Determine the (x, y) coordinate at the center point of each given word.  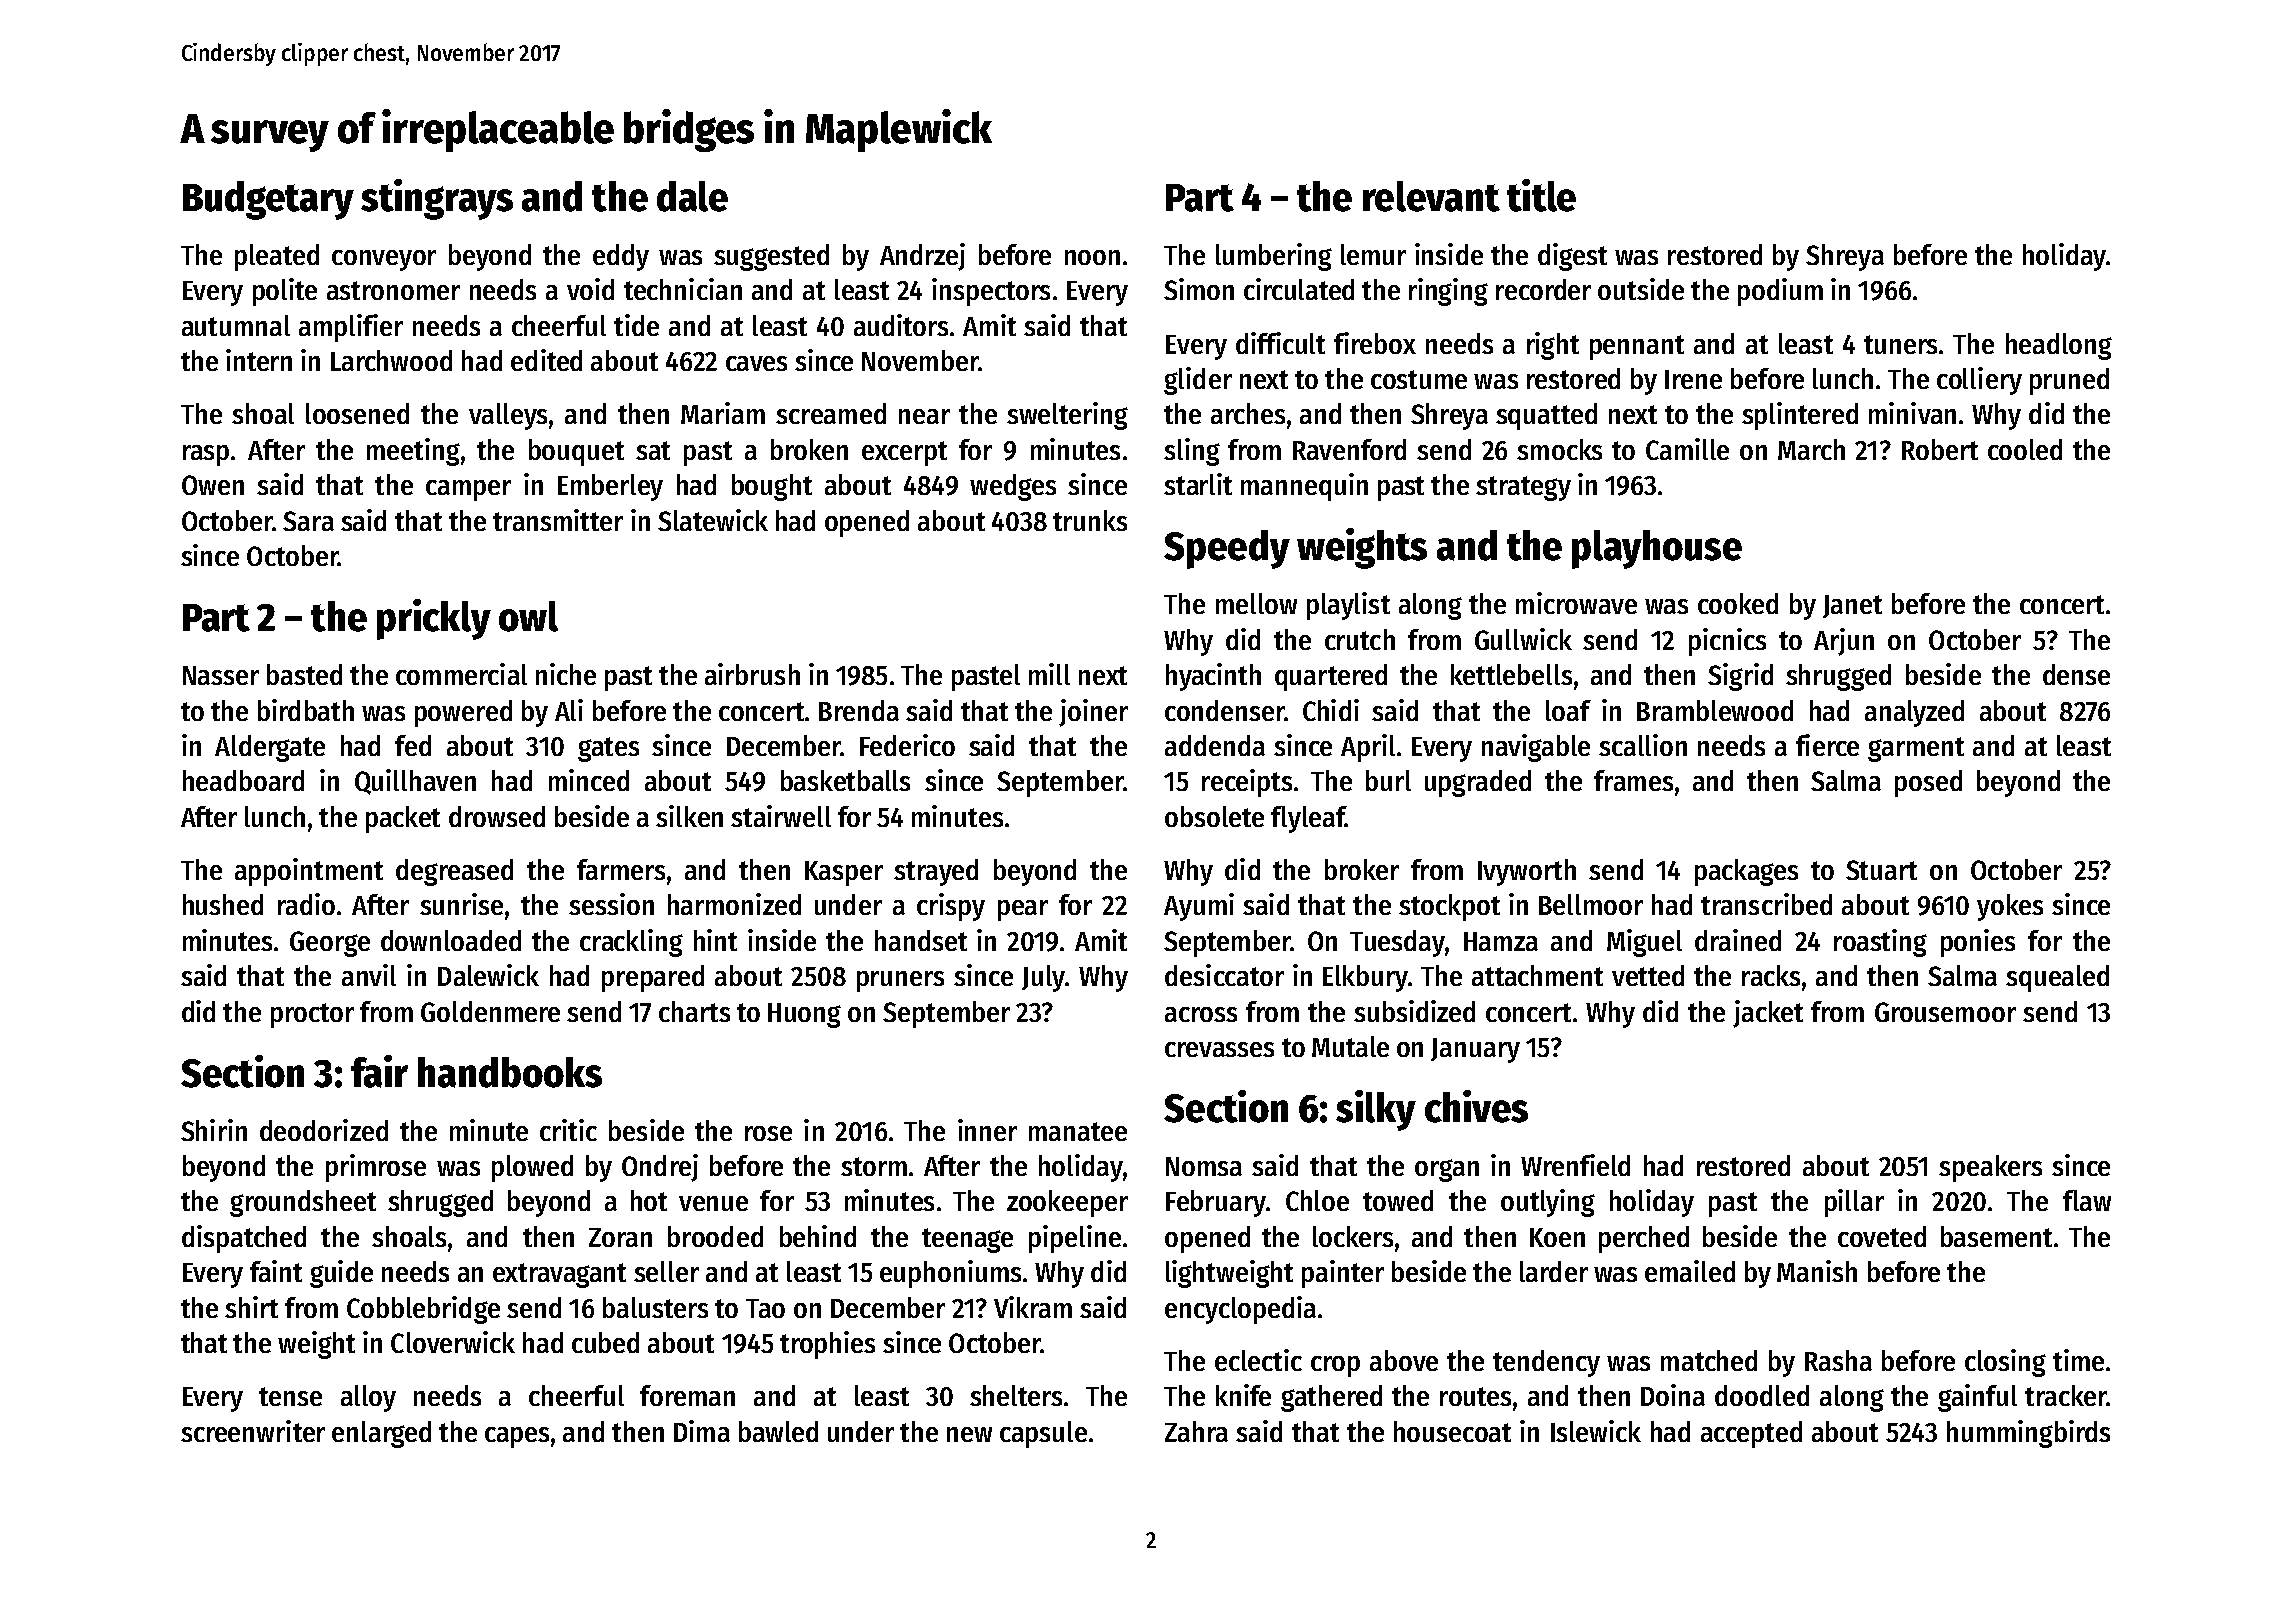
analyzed (1914, 713)
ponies (1978, 943)
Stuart (1881, 870)
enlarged (381, 1434)
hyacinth (1213, 677)
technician (683, 289)
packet (403, 819)
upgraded (1478, 783)
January (1475, 1050)
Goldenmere (490, 1011)
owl (528, 616)
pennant (1637, 347)
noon (1092, 257)
